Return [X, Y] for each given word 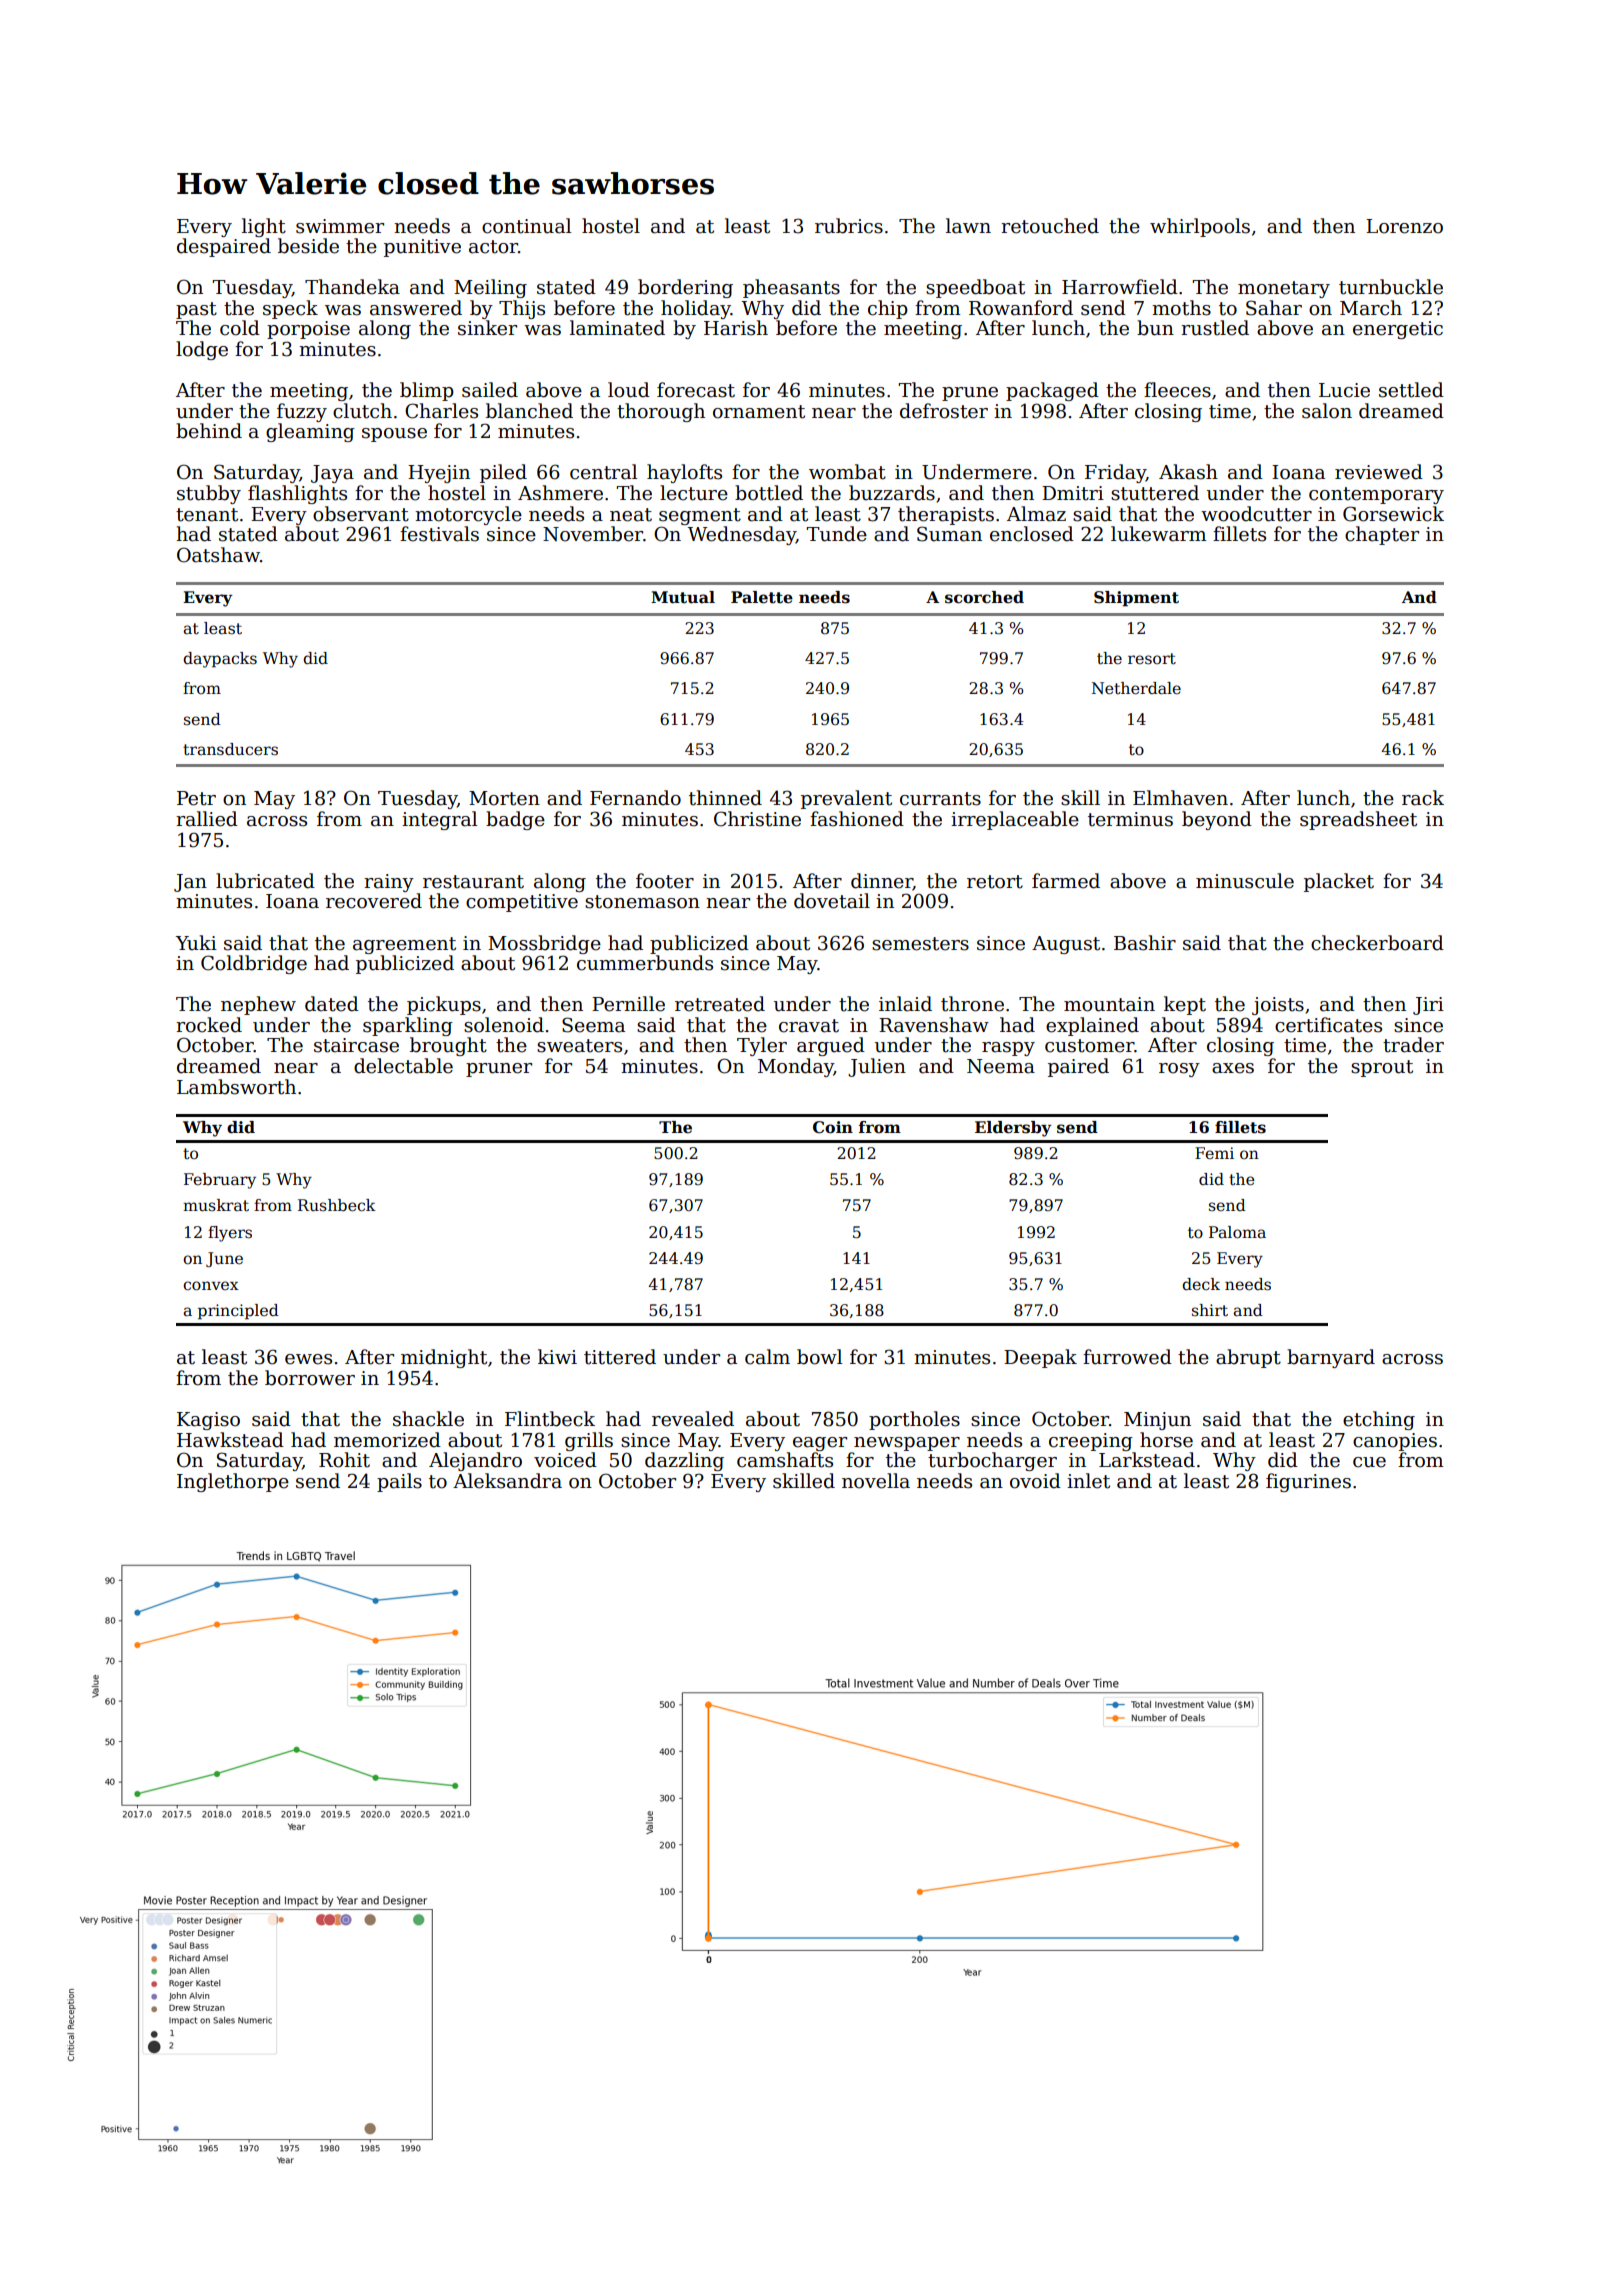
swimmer [340, 226]
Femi [1214, 1153]
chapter [1382, 535]
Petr [196, 798]
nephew [258, 1005]
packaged [1052, 391]
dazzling [684, 1461]
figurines [1308, 1482]
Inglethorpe [233, 1482]
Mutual [683, 597]
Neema [1001, 1066]
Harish [736, 328]
